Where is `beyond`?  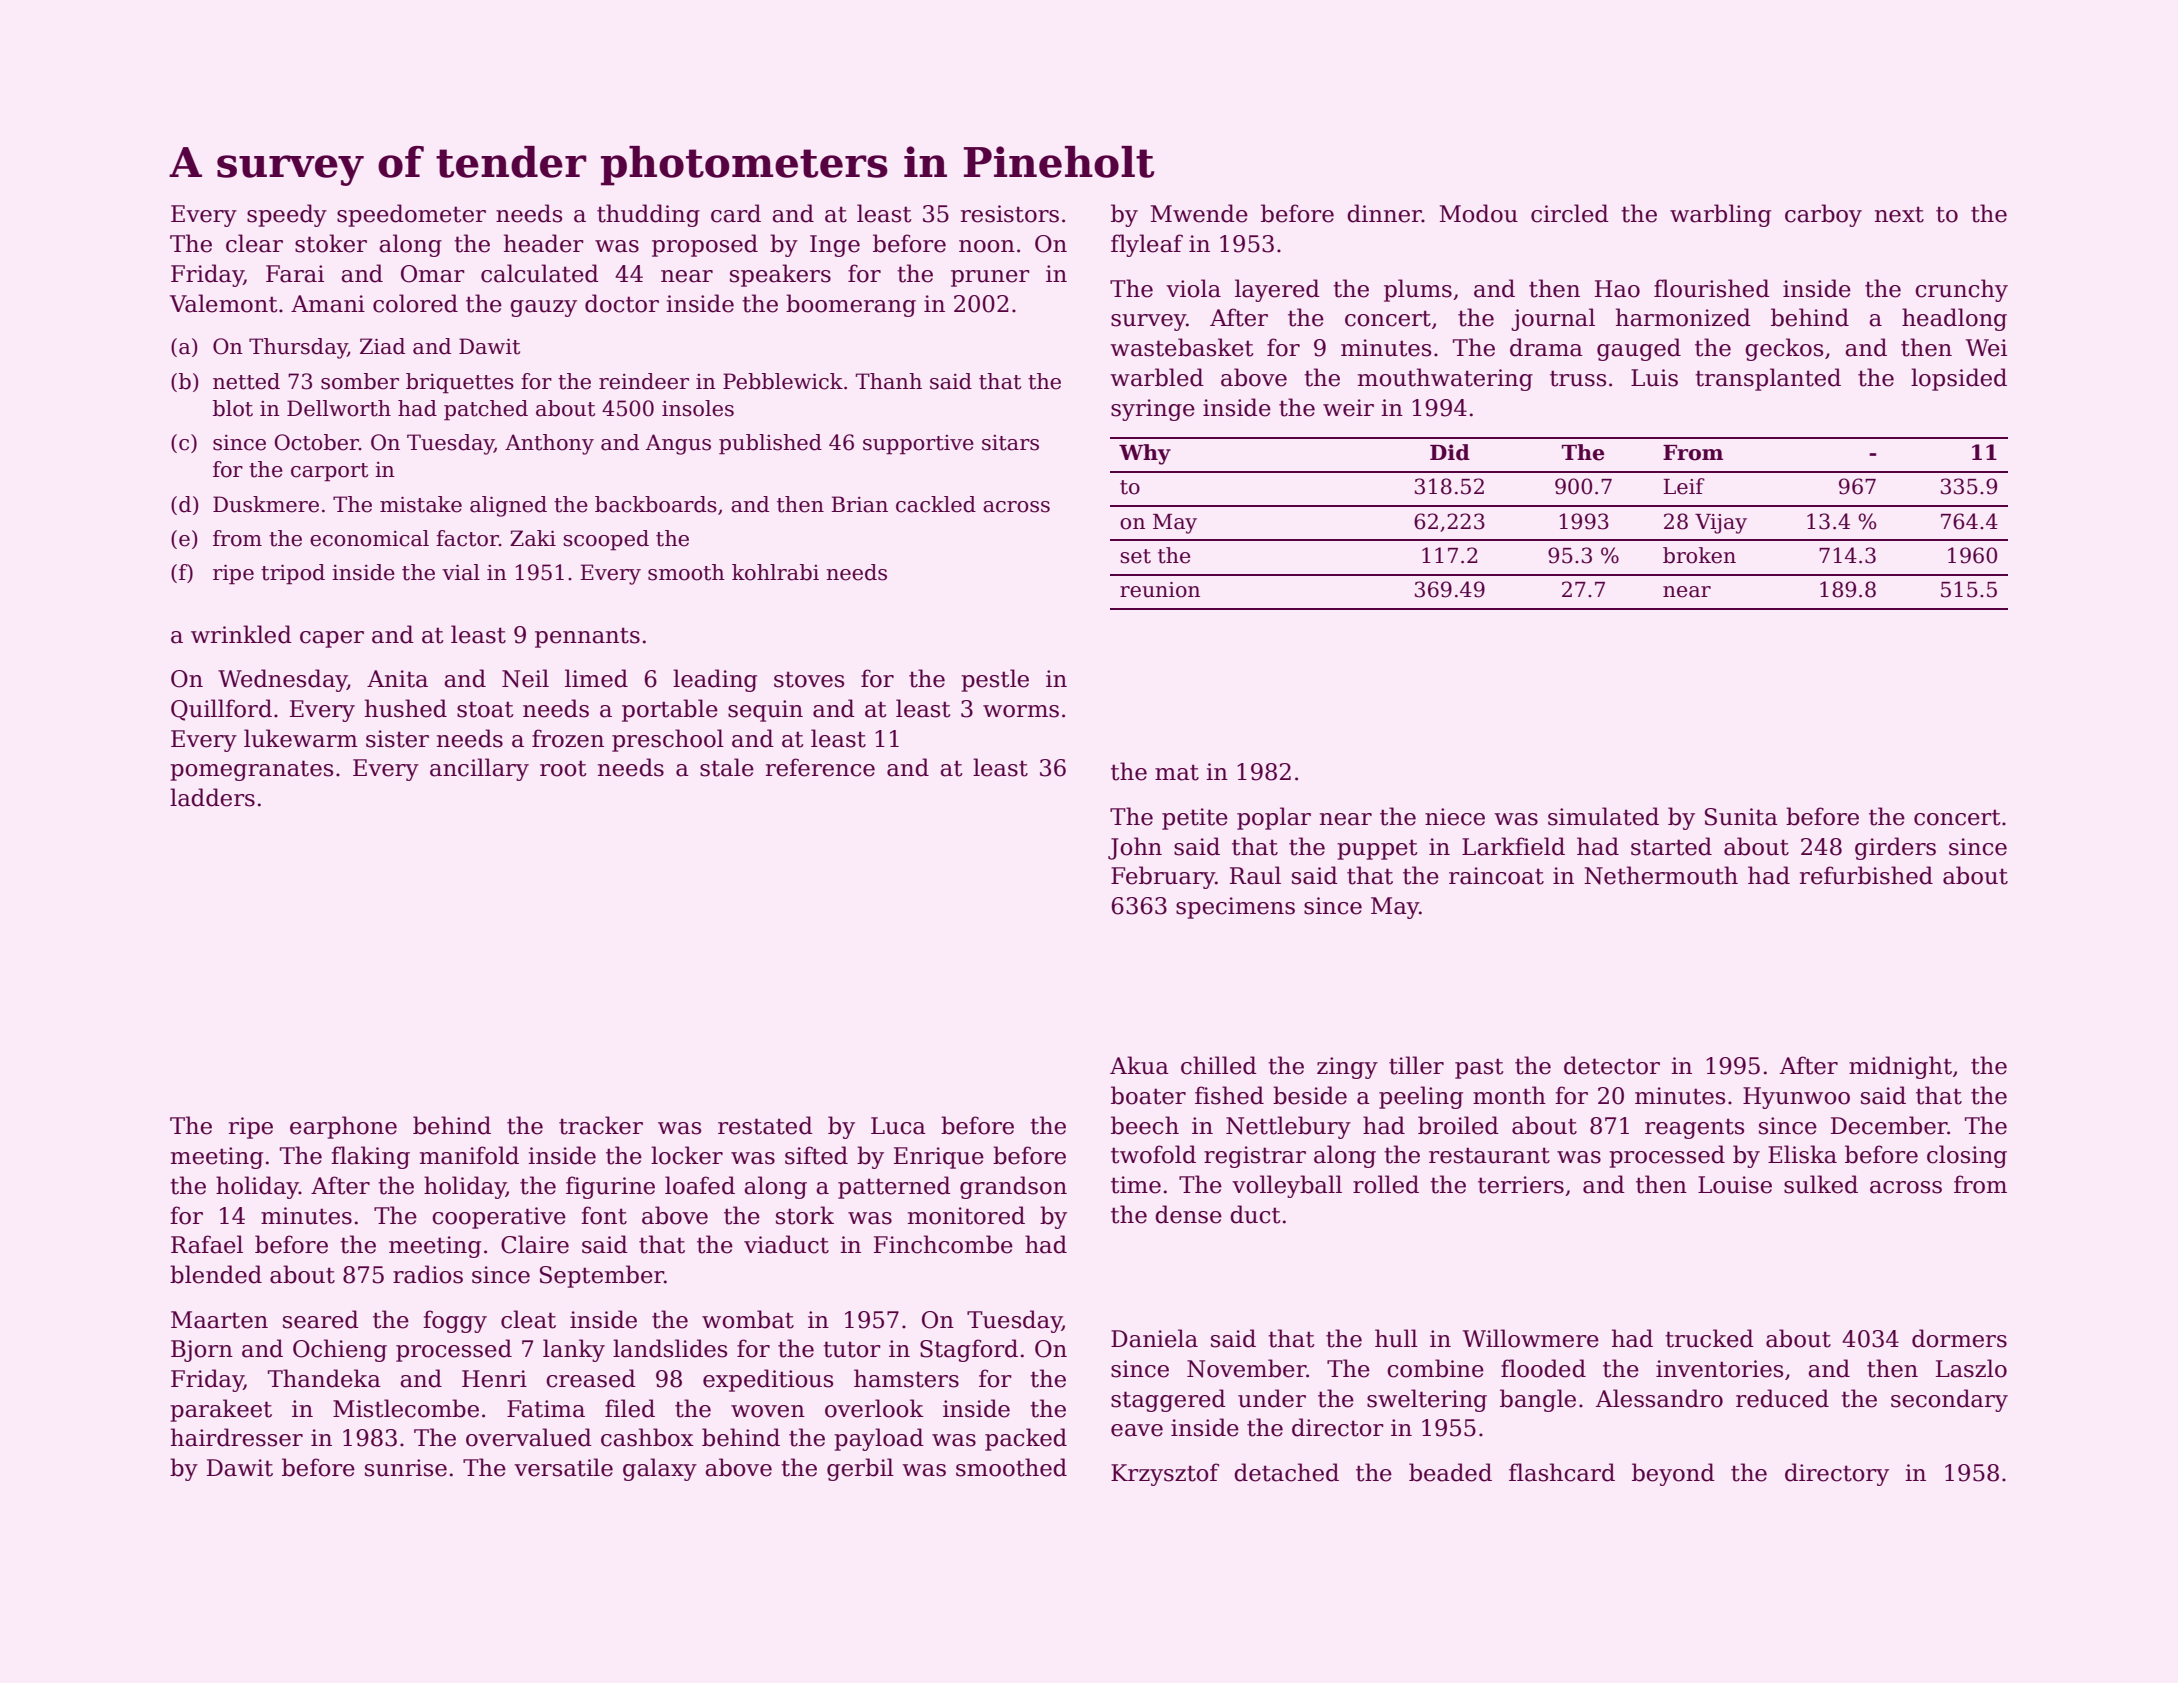
beyond is located at coordinates (1673, 1474).
